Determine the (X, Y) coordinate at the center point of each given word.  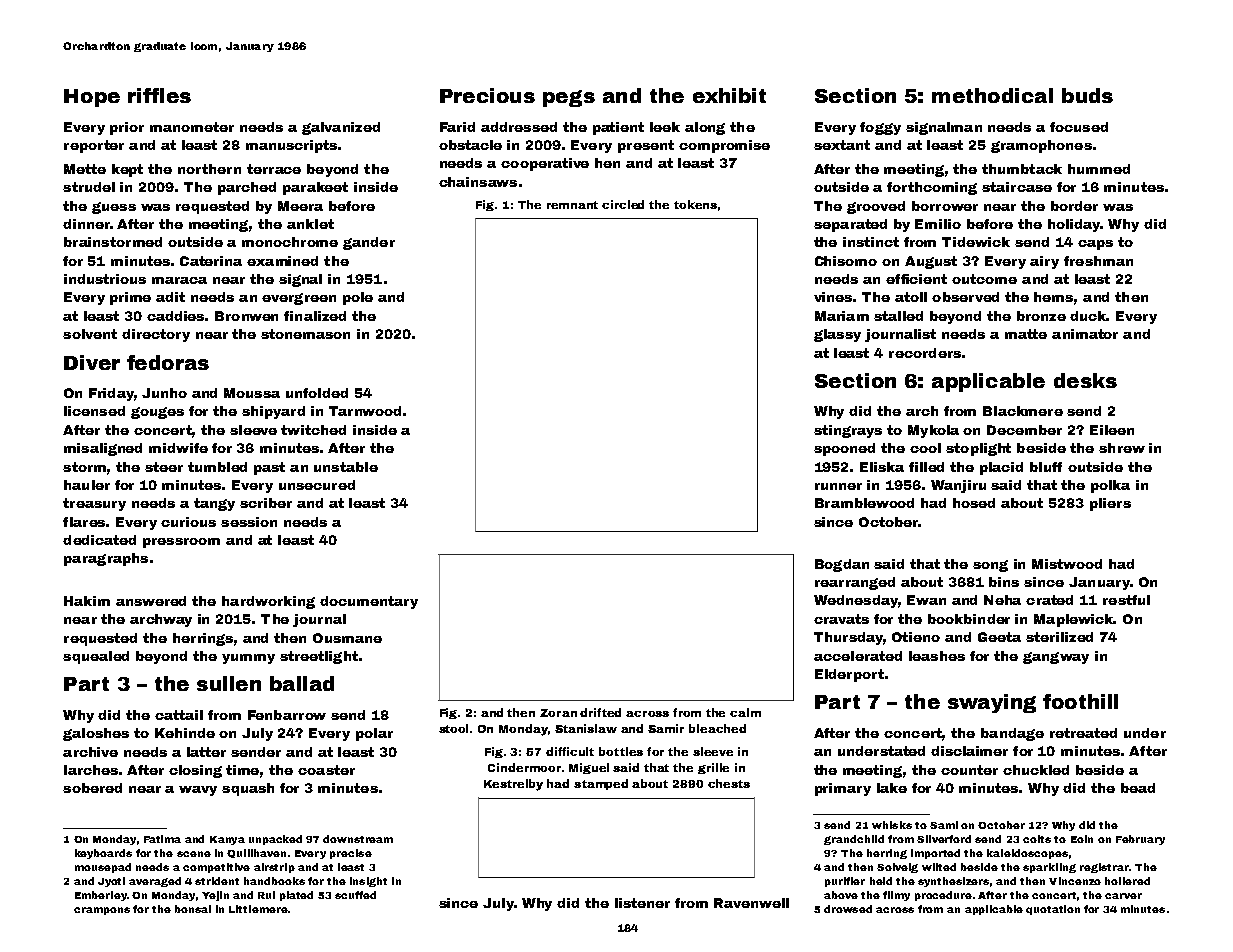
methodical (992, 95)
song (990, 566)
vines (833, 297)
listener (642, 903)
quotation (1053, 910)
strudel (89, 187)
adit (170, 297)
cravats (841, 619)
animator (1085, 334)
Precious (487, 95)
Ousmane (347, 638)
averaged (155, 882)
